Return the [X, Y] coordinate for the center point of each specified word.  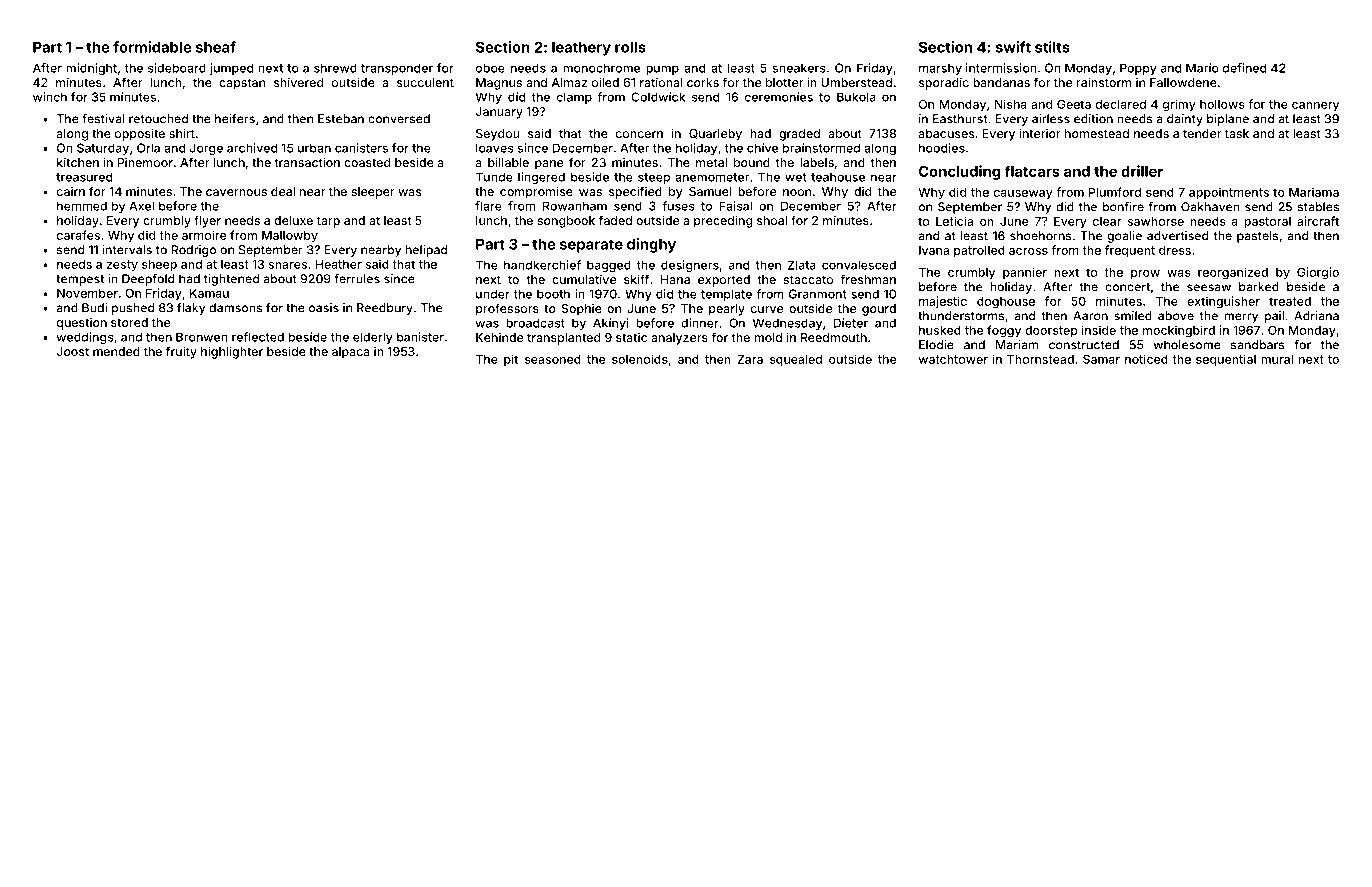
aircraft [1318, 221]
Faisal [735, 206]
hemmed [82, 206]
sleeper [373, 193]
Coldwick [658, 97]
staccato [808, 279]
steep [654, 178]
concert [1127, 287]
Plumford [1115, 192]
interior [1040, 133]
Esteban [341, 119]
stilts [1052, 47]
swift [1013, 47]
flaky [191, 309]
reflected [258, 337]
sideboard [177, 68]
